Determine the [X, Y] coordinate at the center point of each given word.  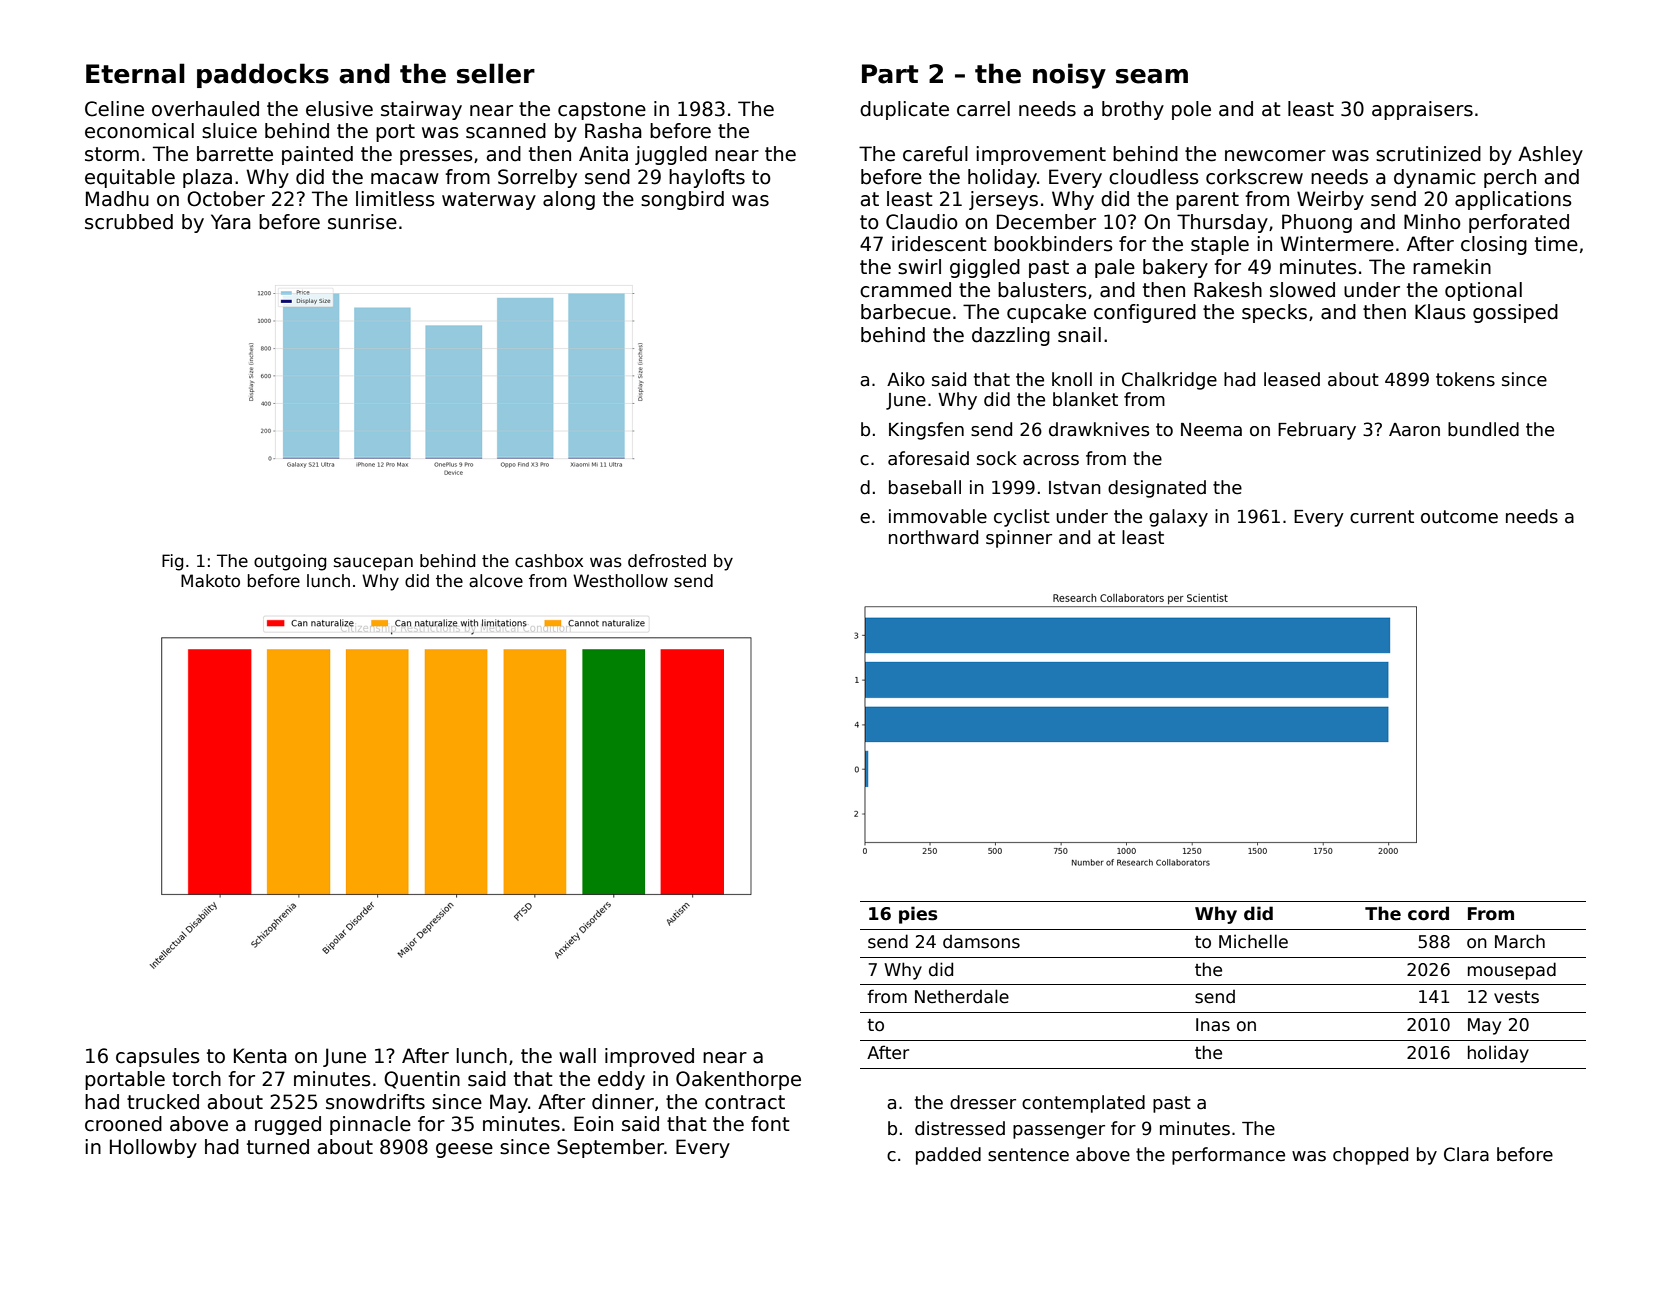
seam [1152, 76]
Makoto [210, 581]
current [1382, 517]
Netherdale [962, 996]
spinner [1019, 539]
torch [196, 1079]
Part [890, 74]
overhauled [205, 109]
